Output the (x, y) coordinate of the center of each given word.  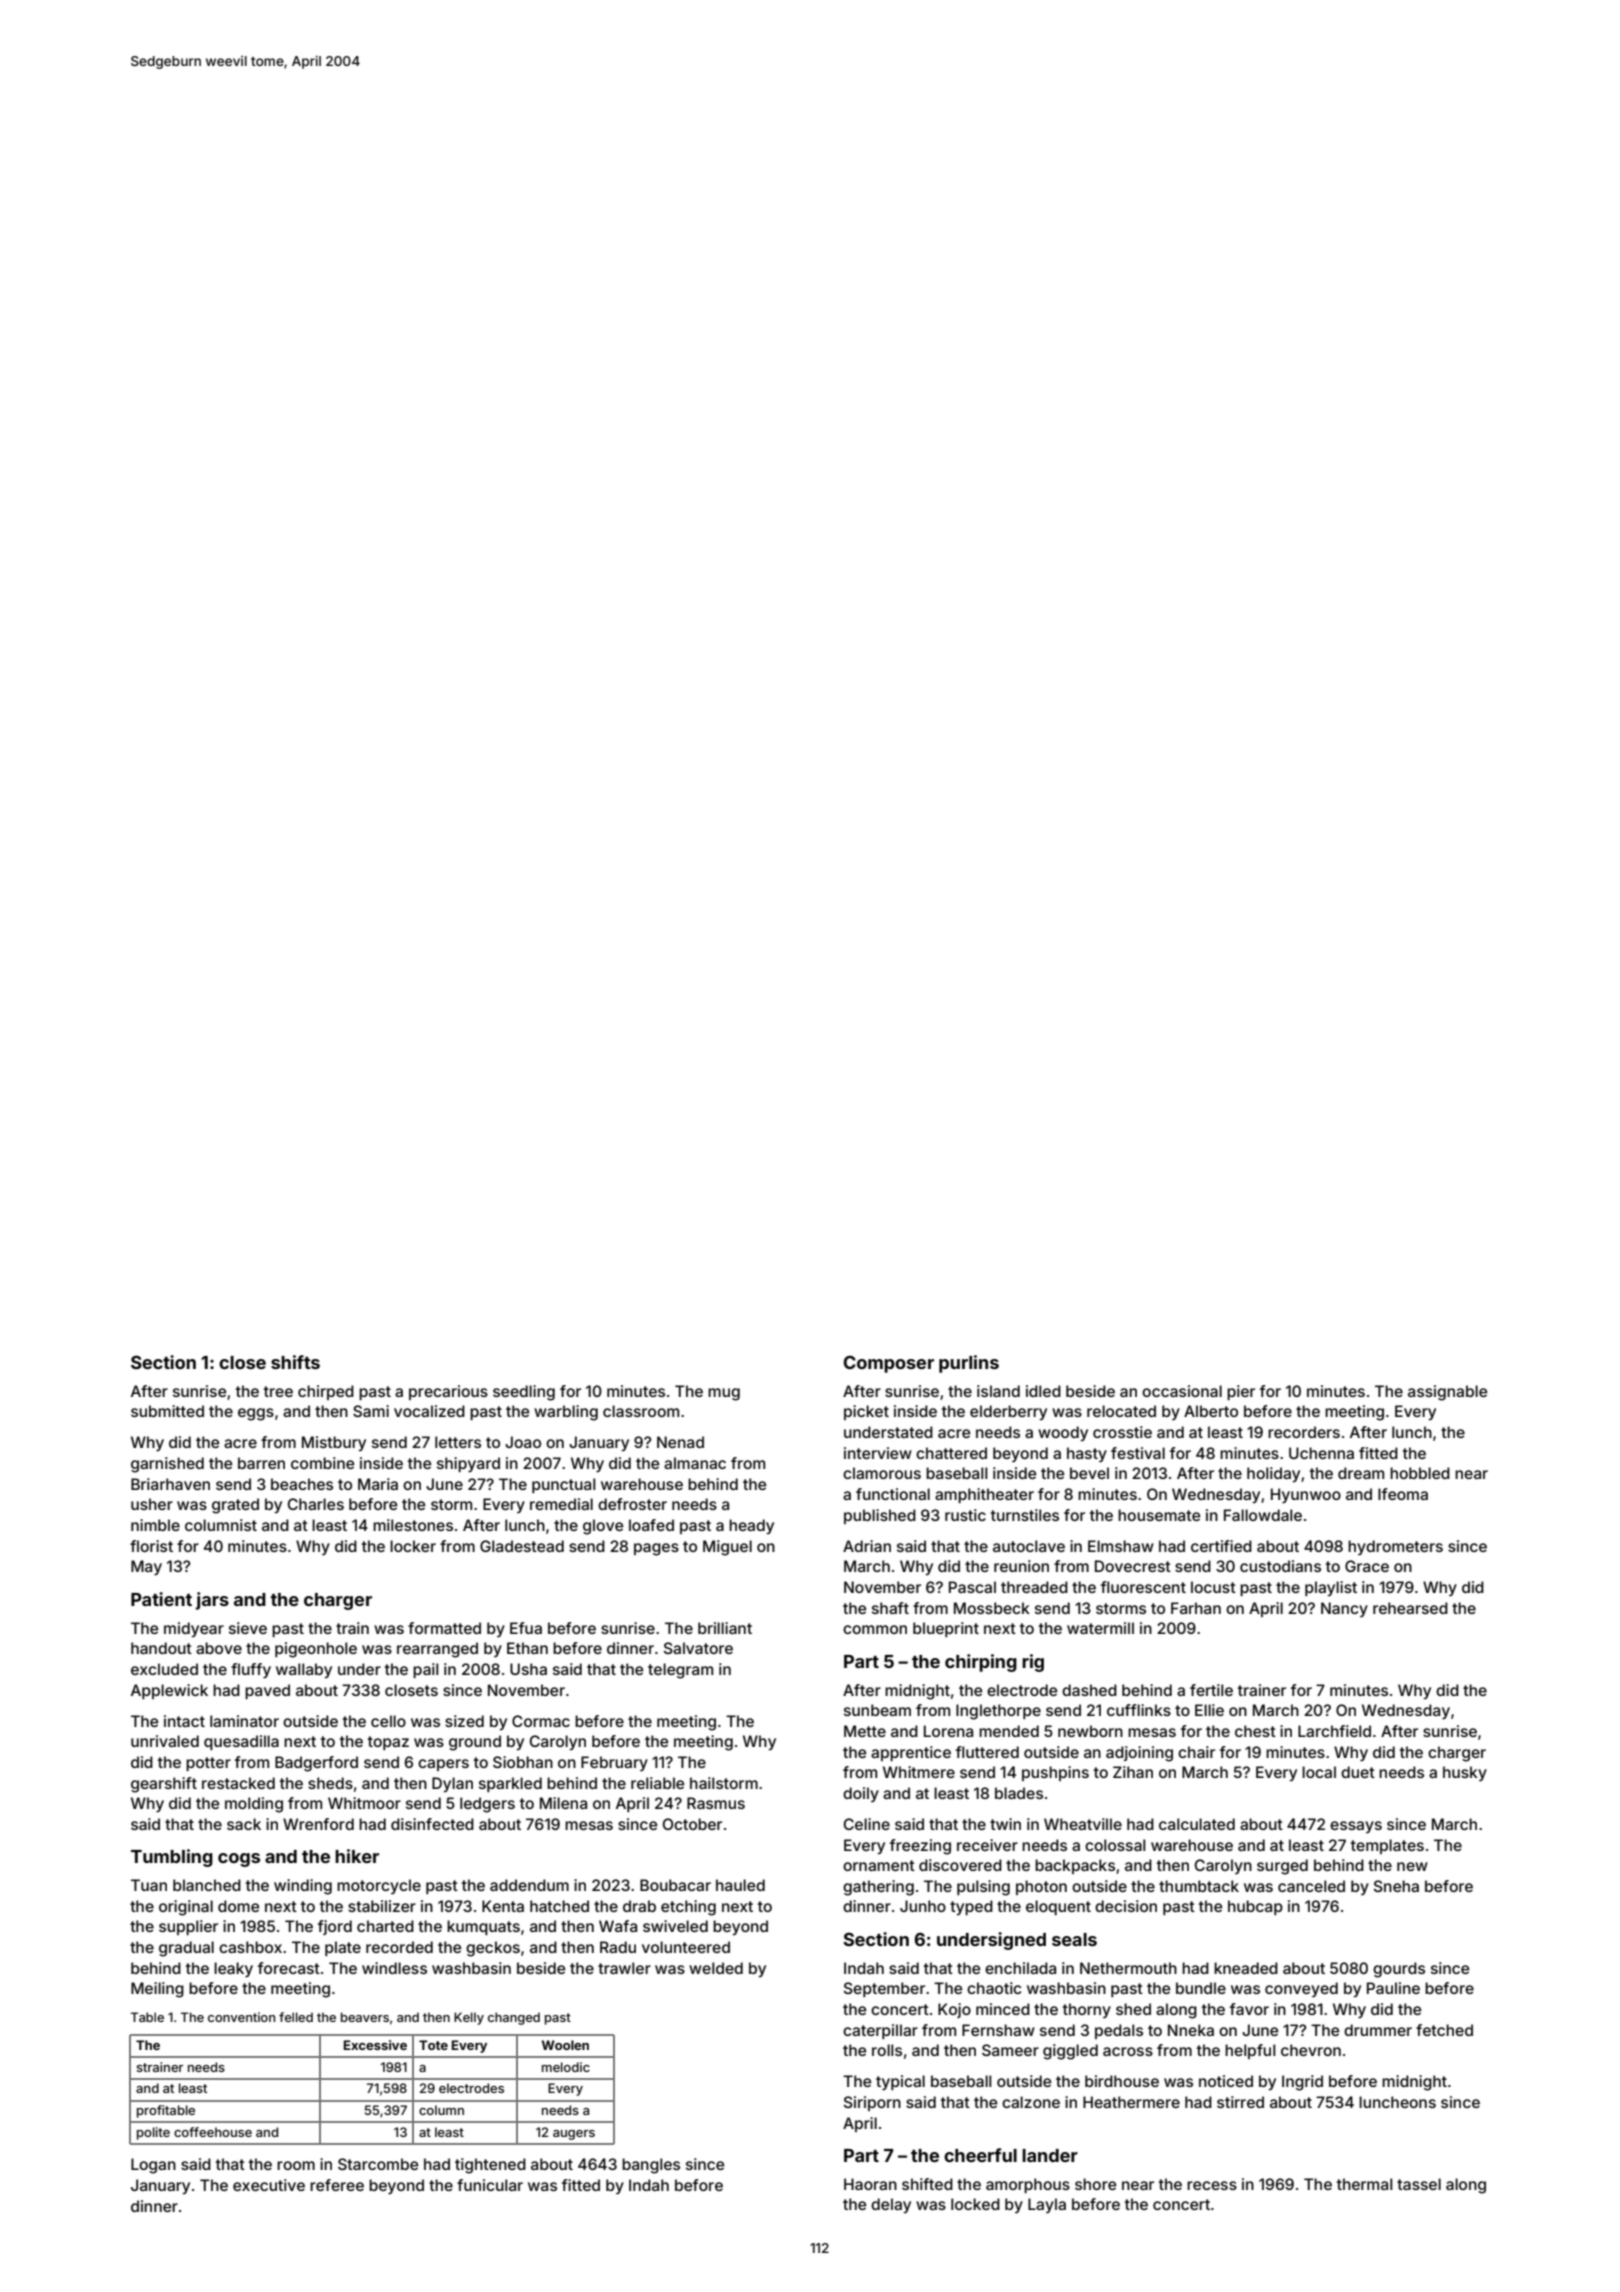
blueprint (946, 1629)
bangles (651, 2166)
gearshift (164, 1785)
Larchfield (1334, 1731)
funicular (490, 2185)
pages (656, 1549)
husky (1465, 1773)
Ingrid (1302, 2083)
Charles (316, 1504)
